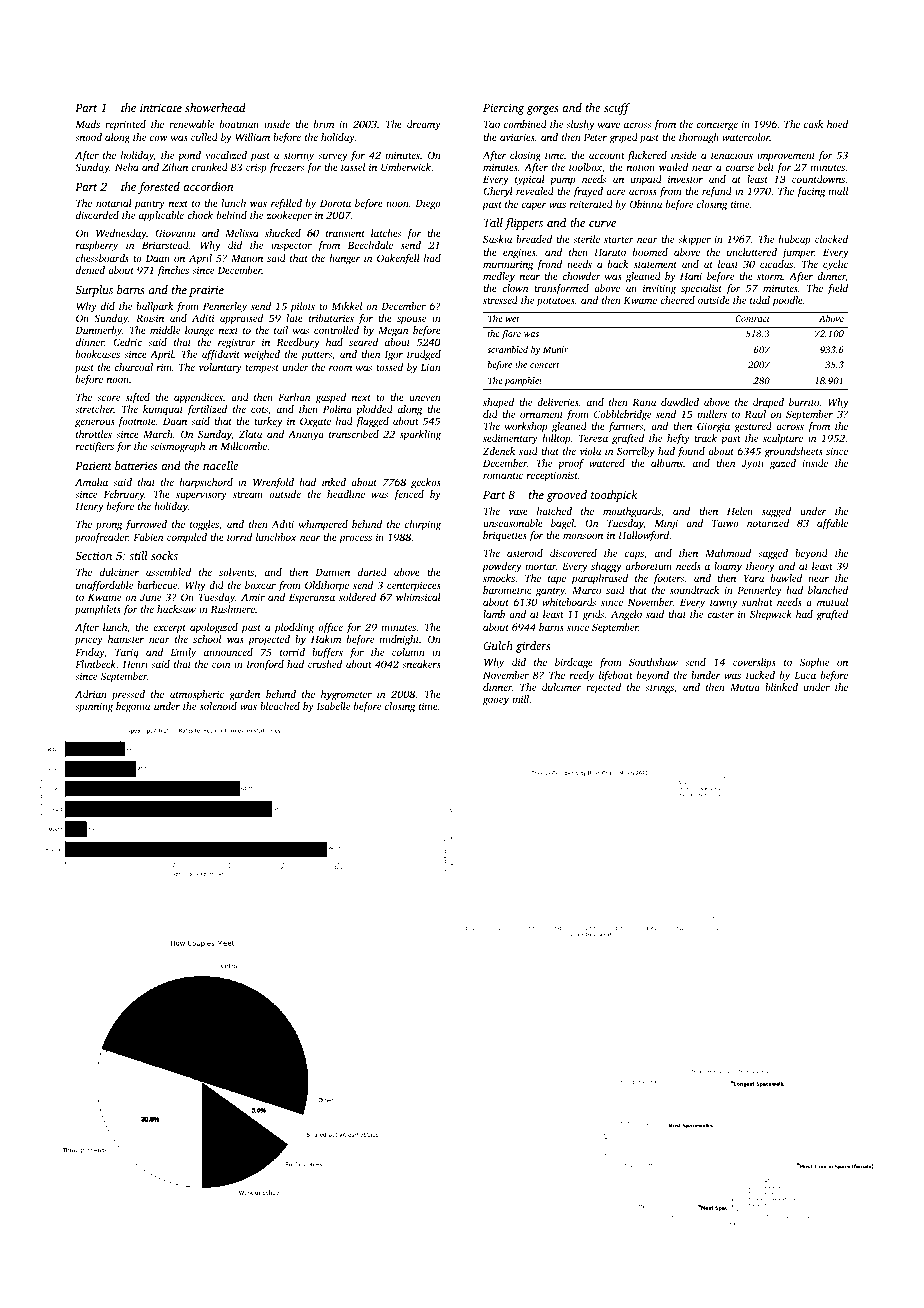 Image resolution: width=924 pixels, height=1308 pixels. What do you see at coordinates (88, 137) in the image?
I see `snood` at bounding box center [88, 137].
